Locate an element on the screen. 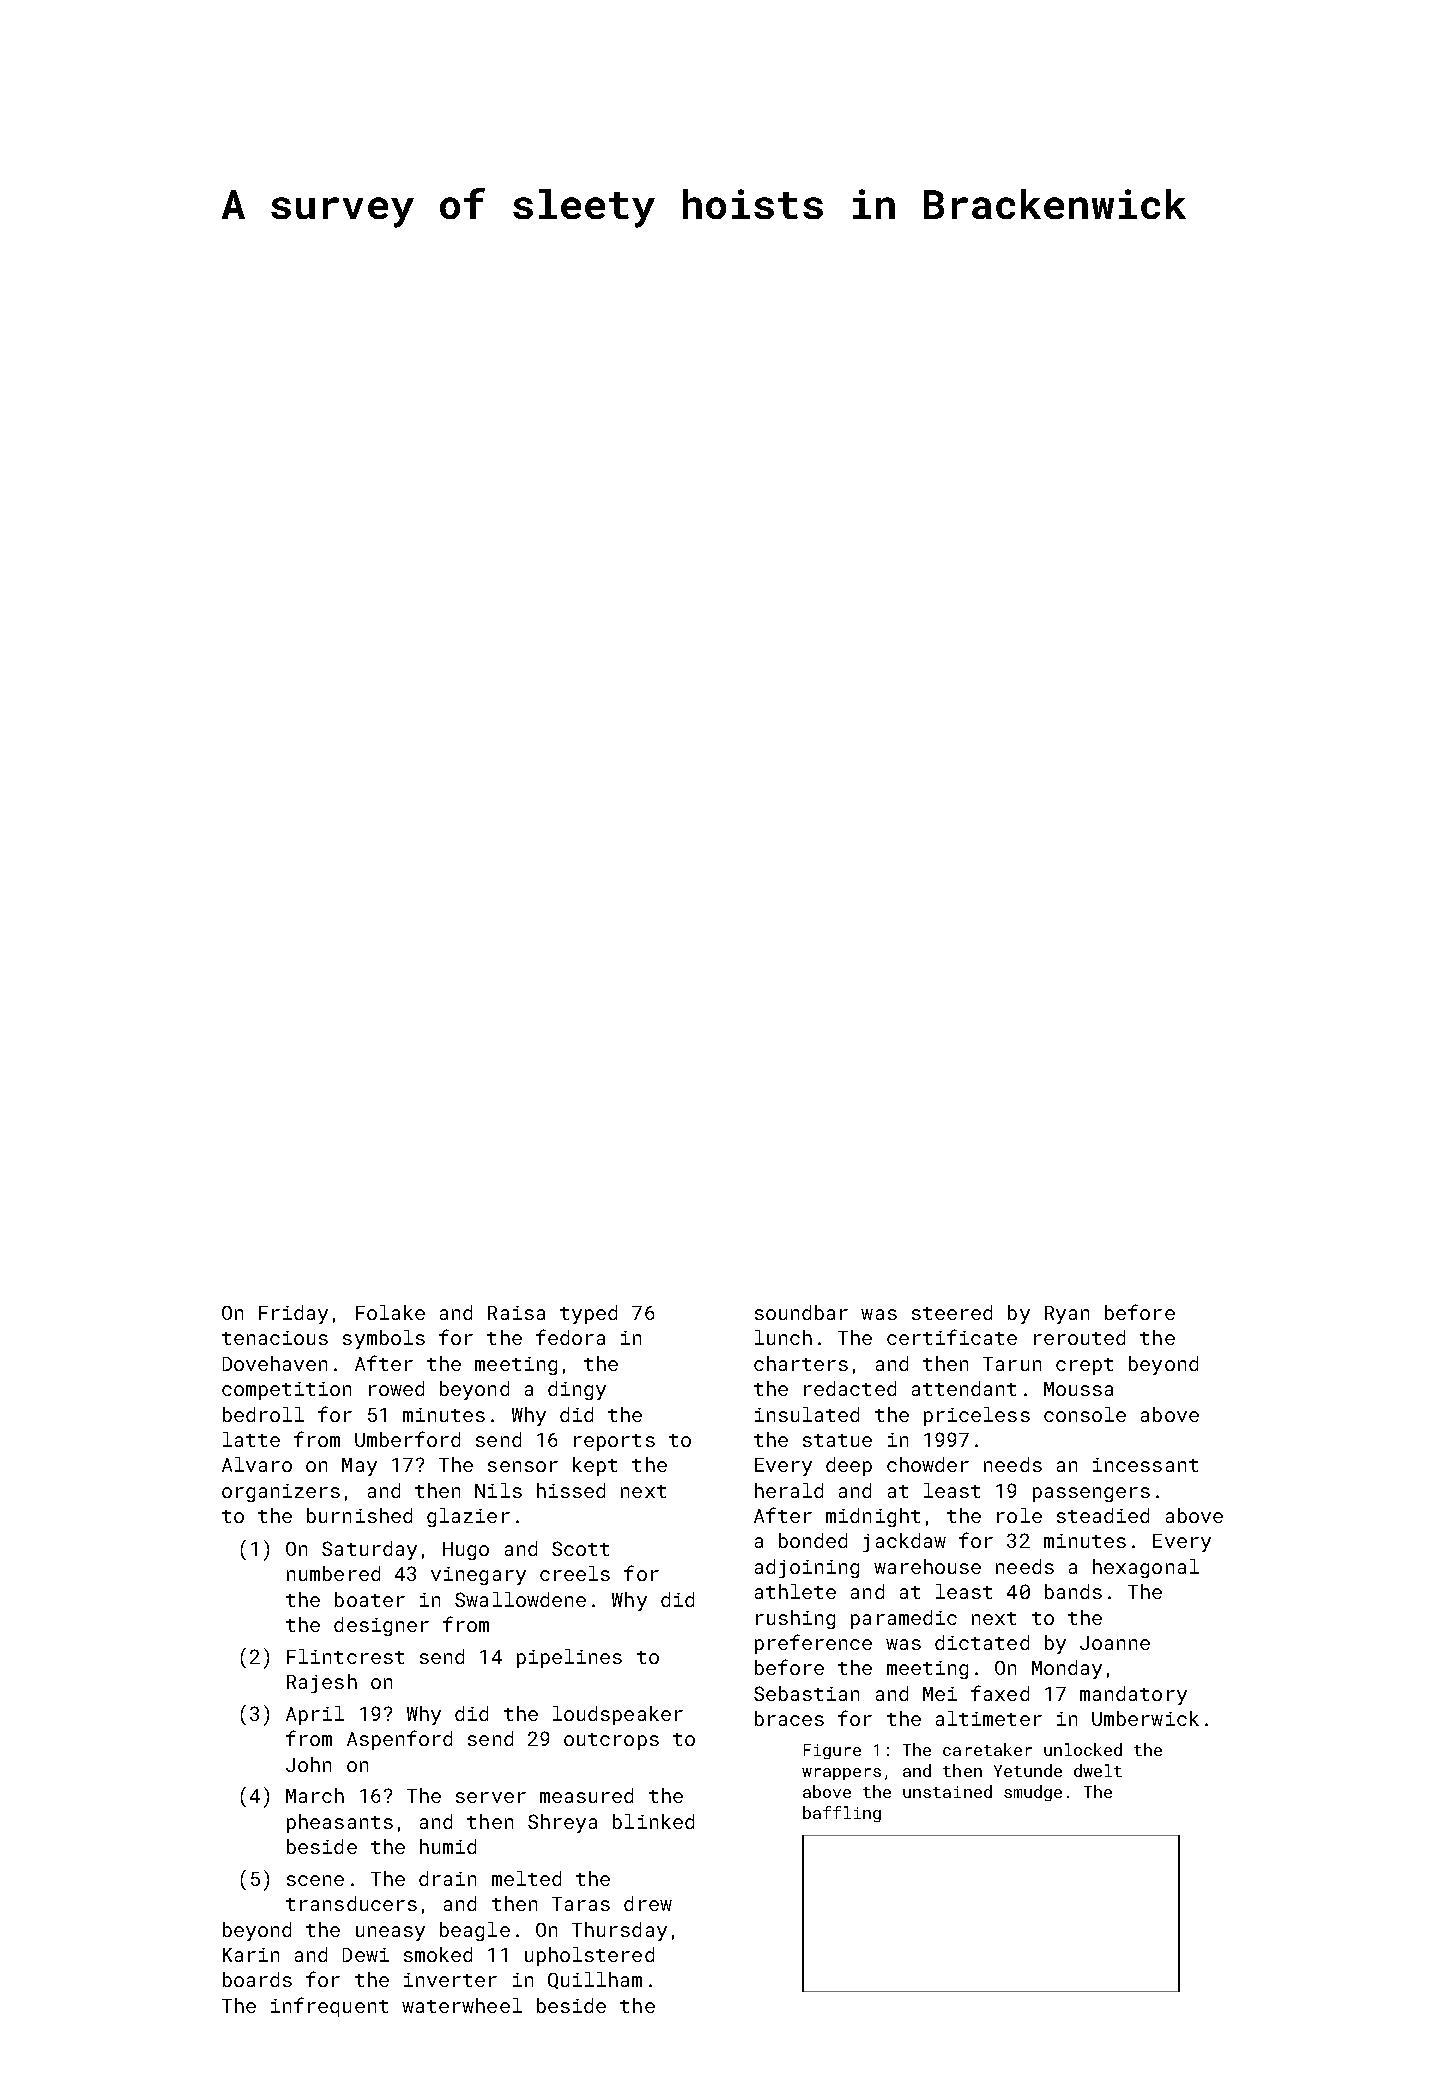 Image resolution: width=1450 pixels, height=2100 pixels. competition is located at coordinates (286, 1391).
